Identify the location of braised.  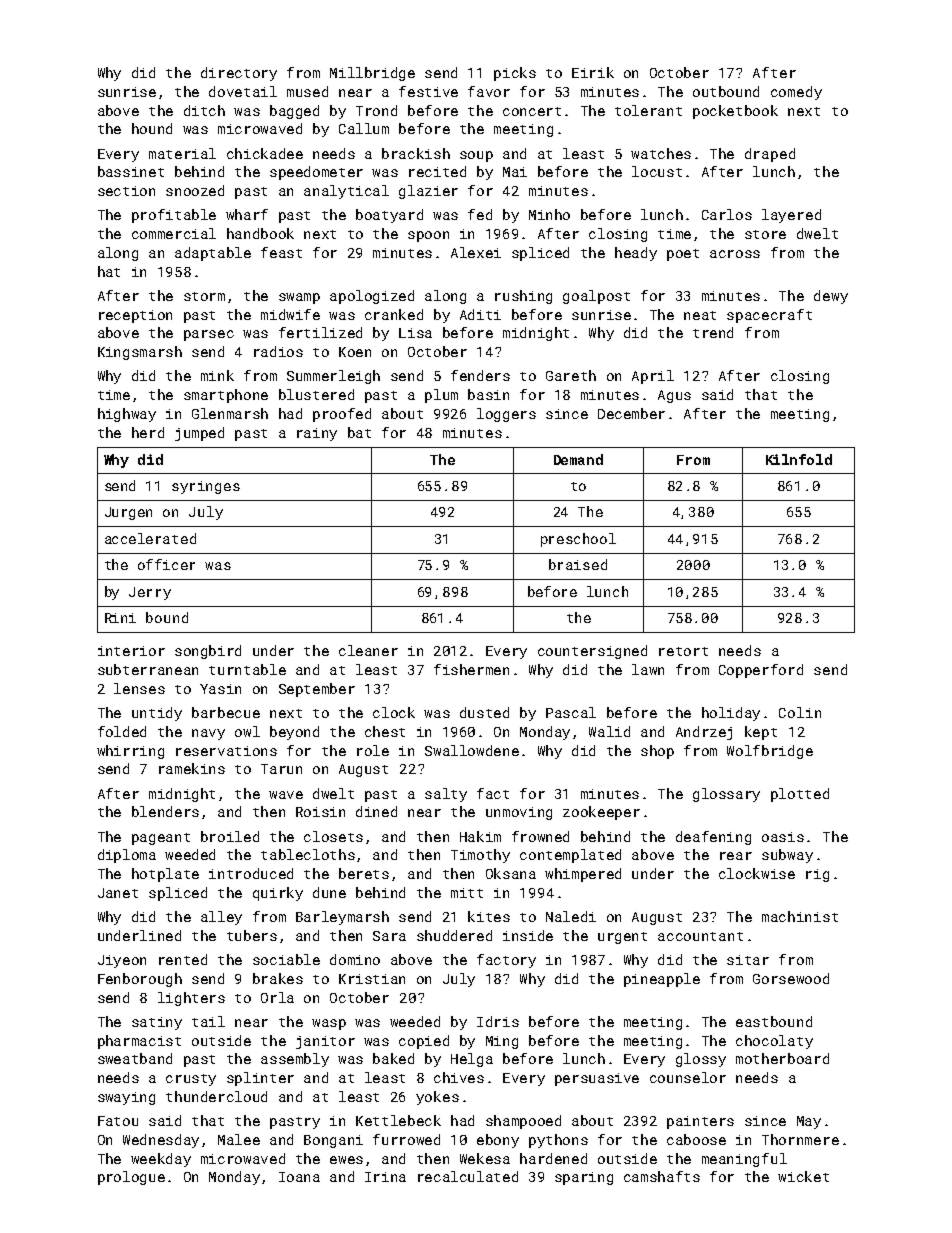
(578, 564).
